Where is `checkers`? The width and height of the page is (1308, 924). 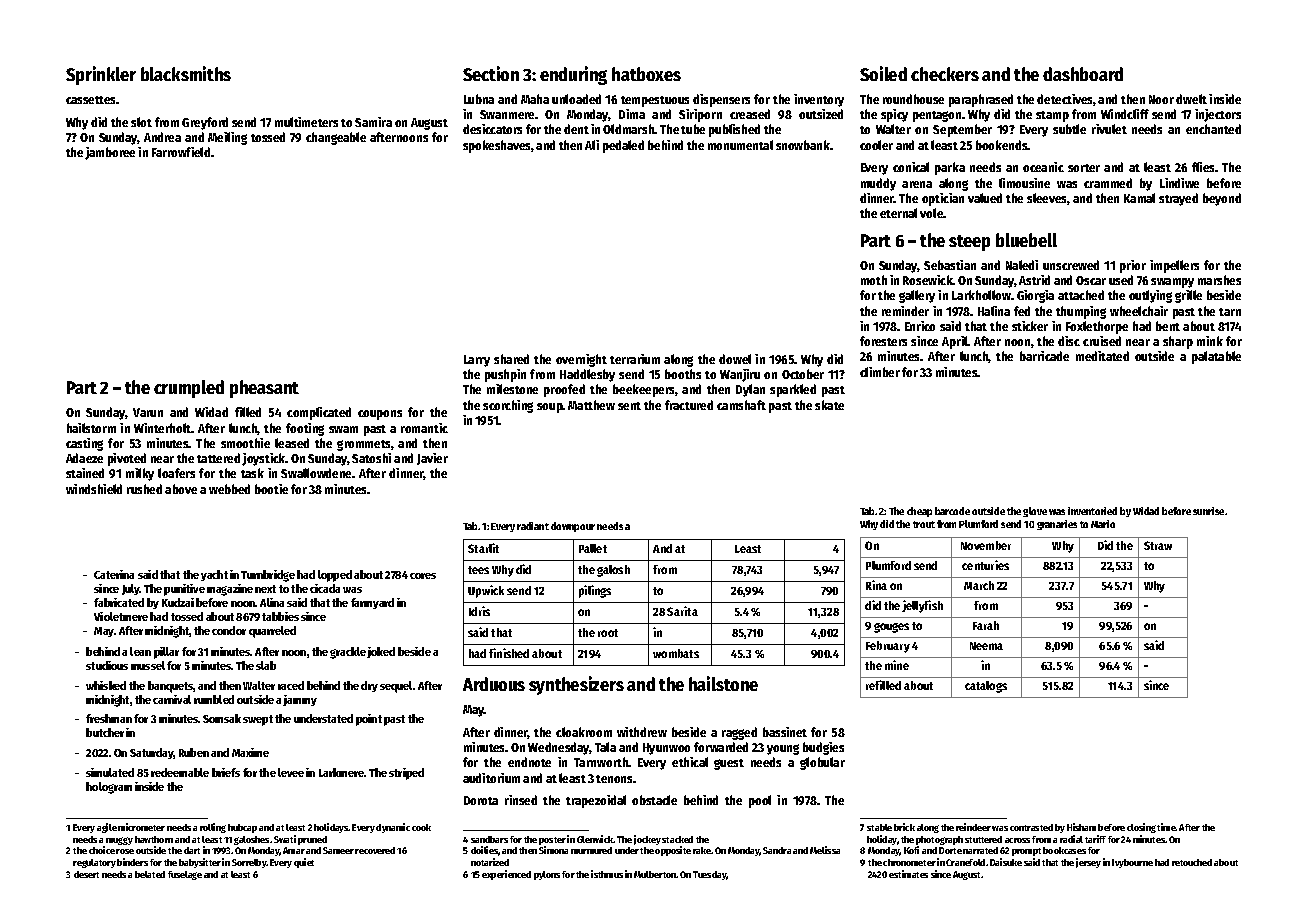
checkers is located at coordinates (945, 74).
